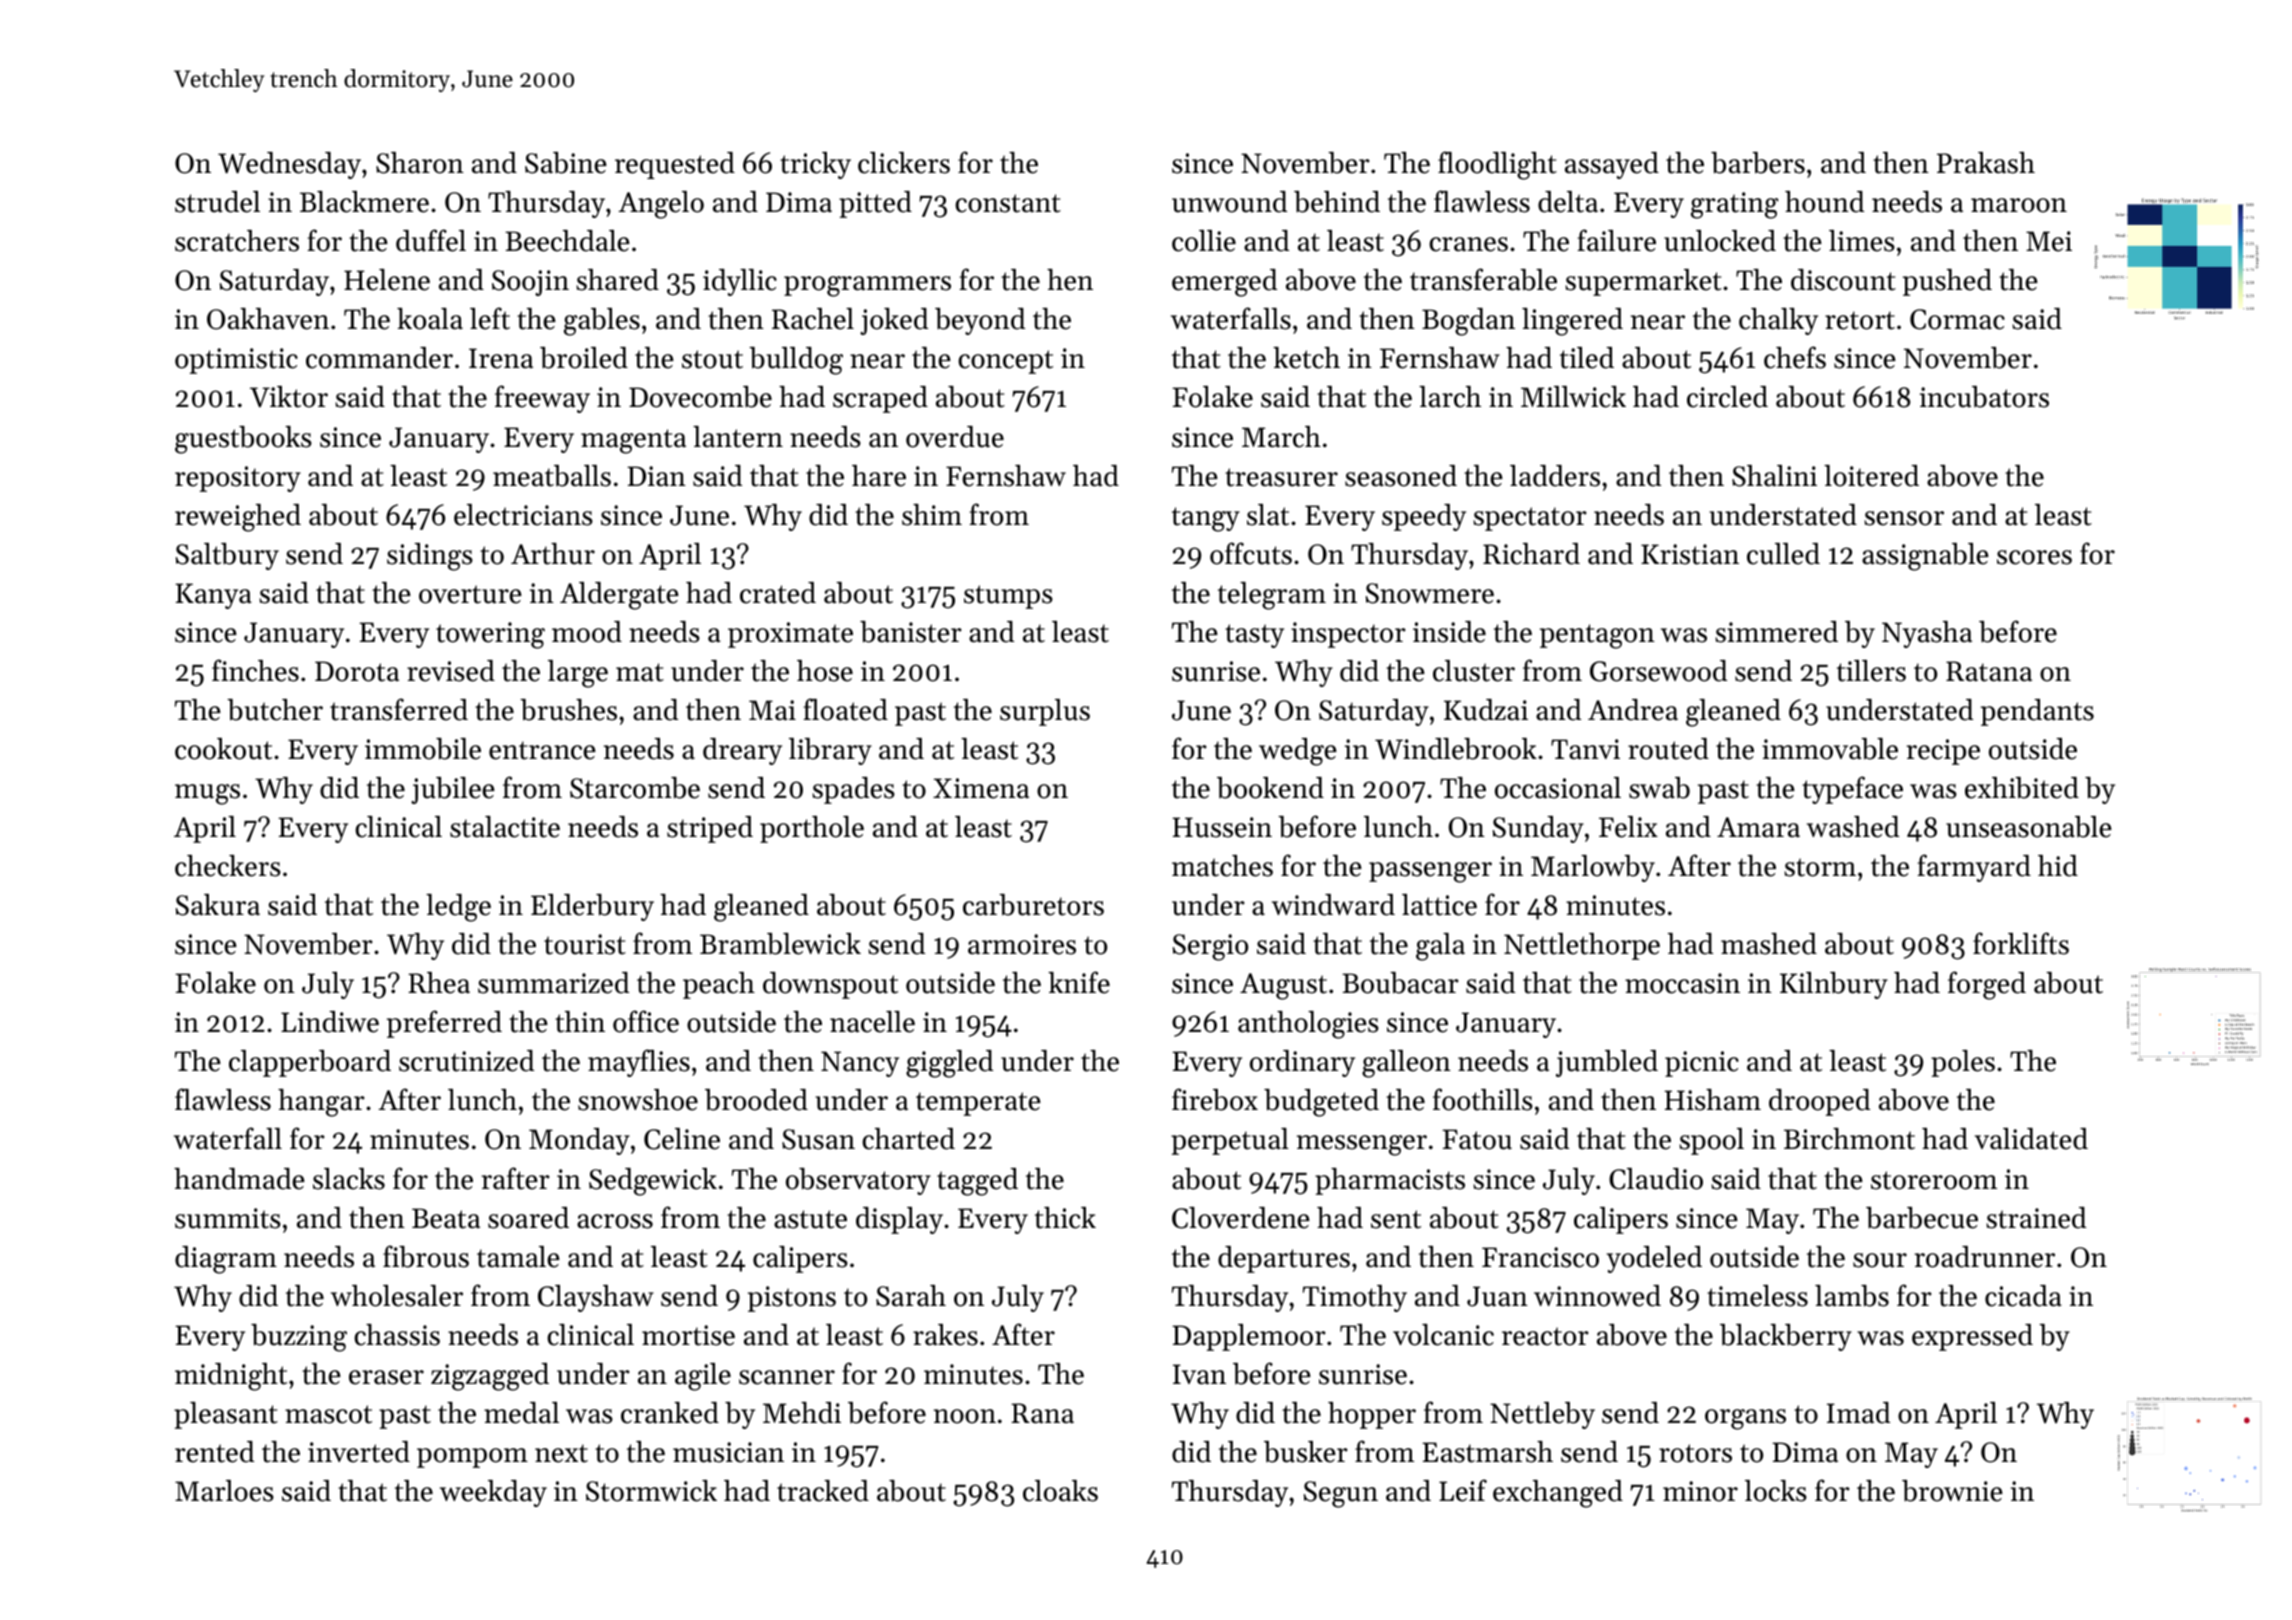  I want to click on magenta, so click(633, 441).
